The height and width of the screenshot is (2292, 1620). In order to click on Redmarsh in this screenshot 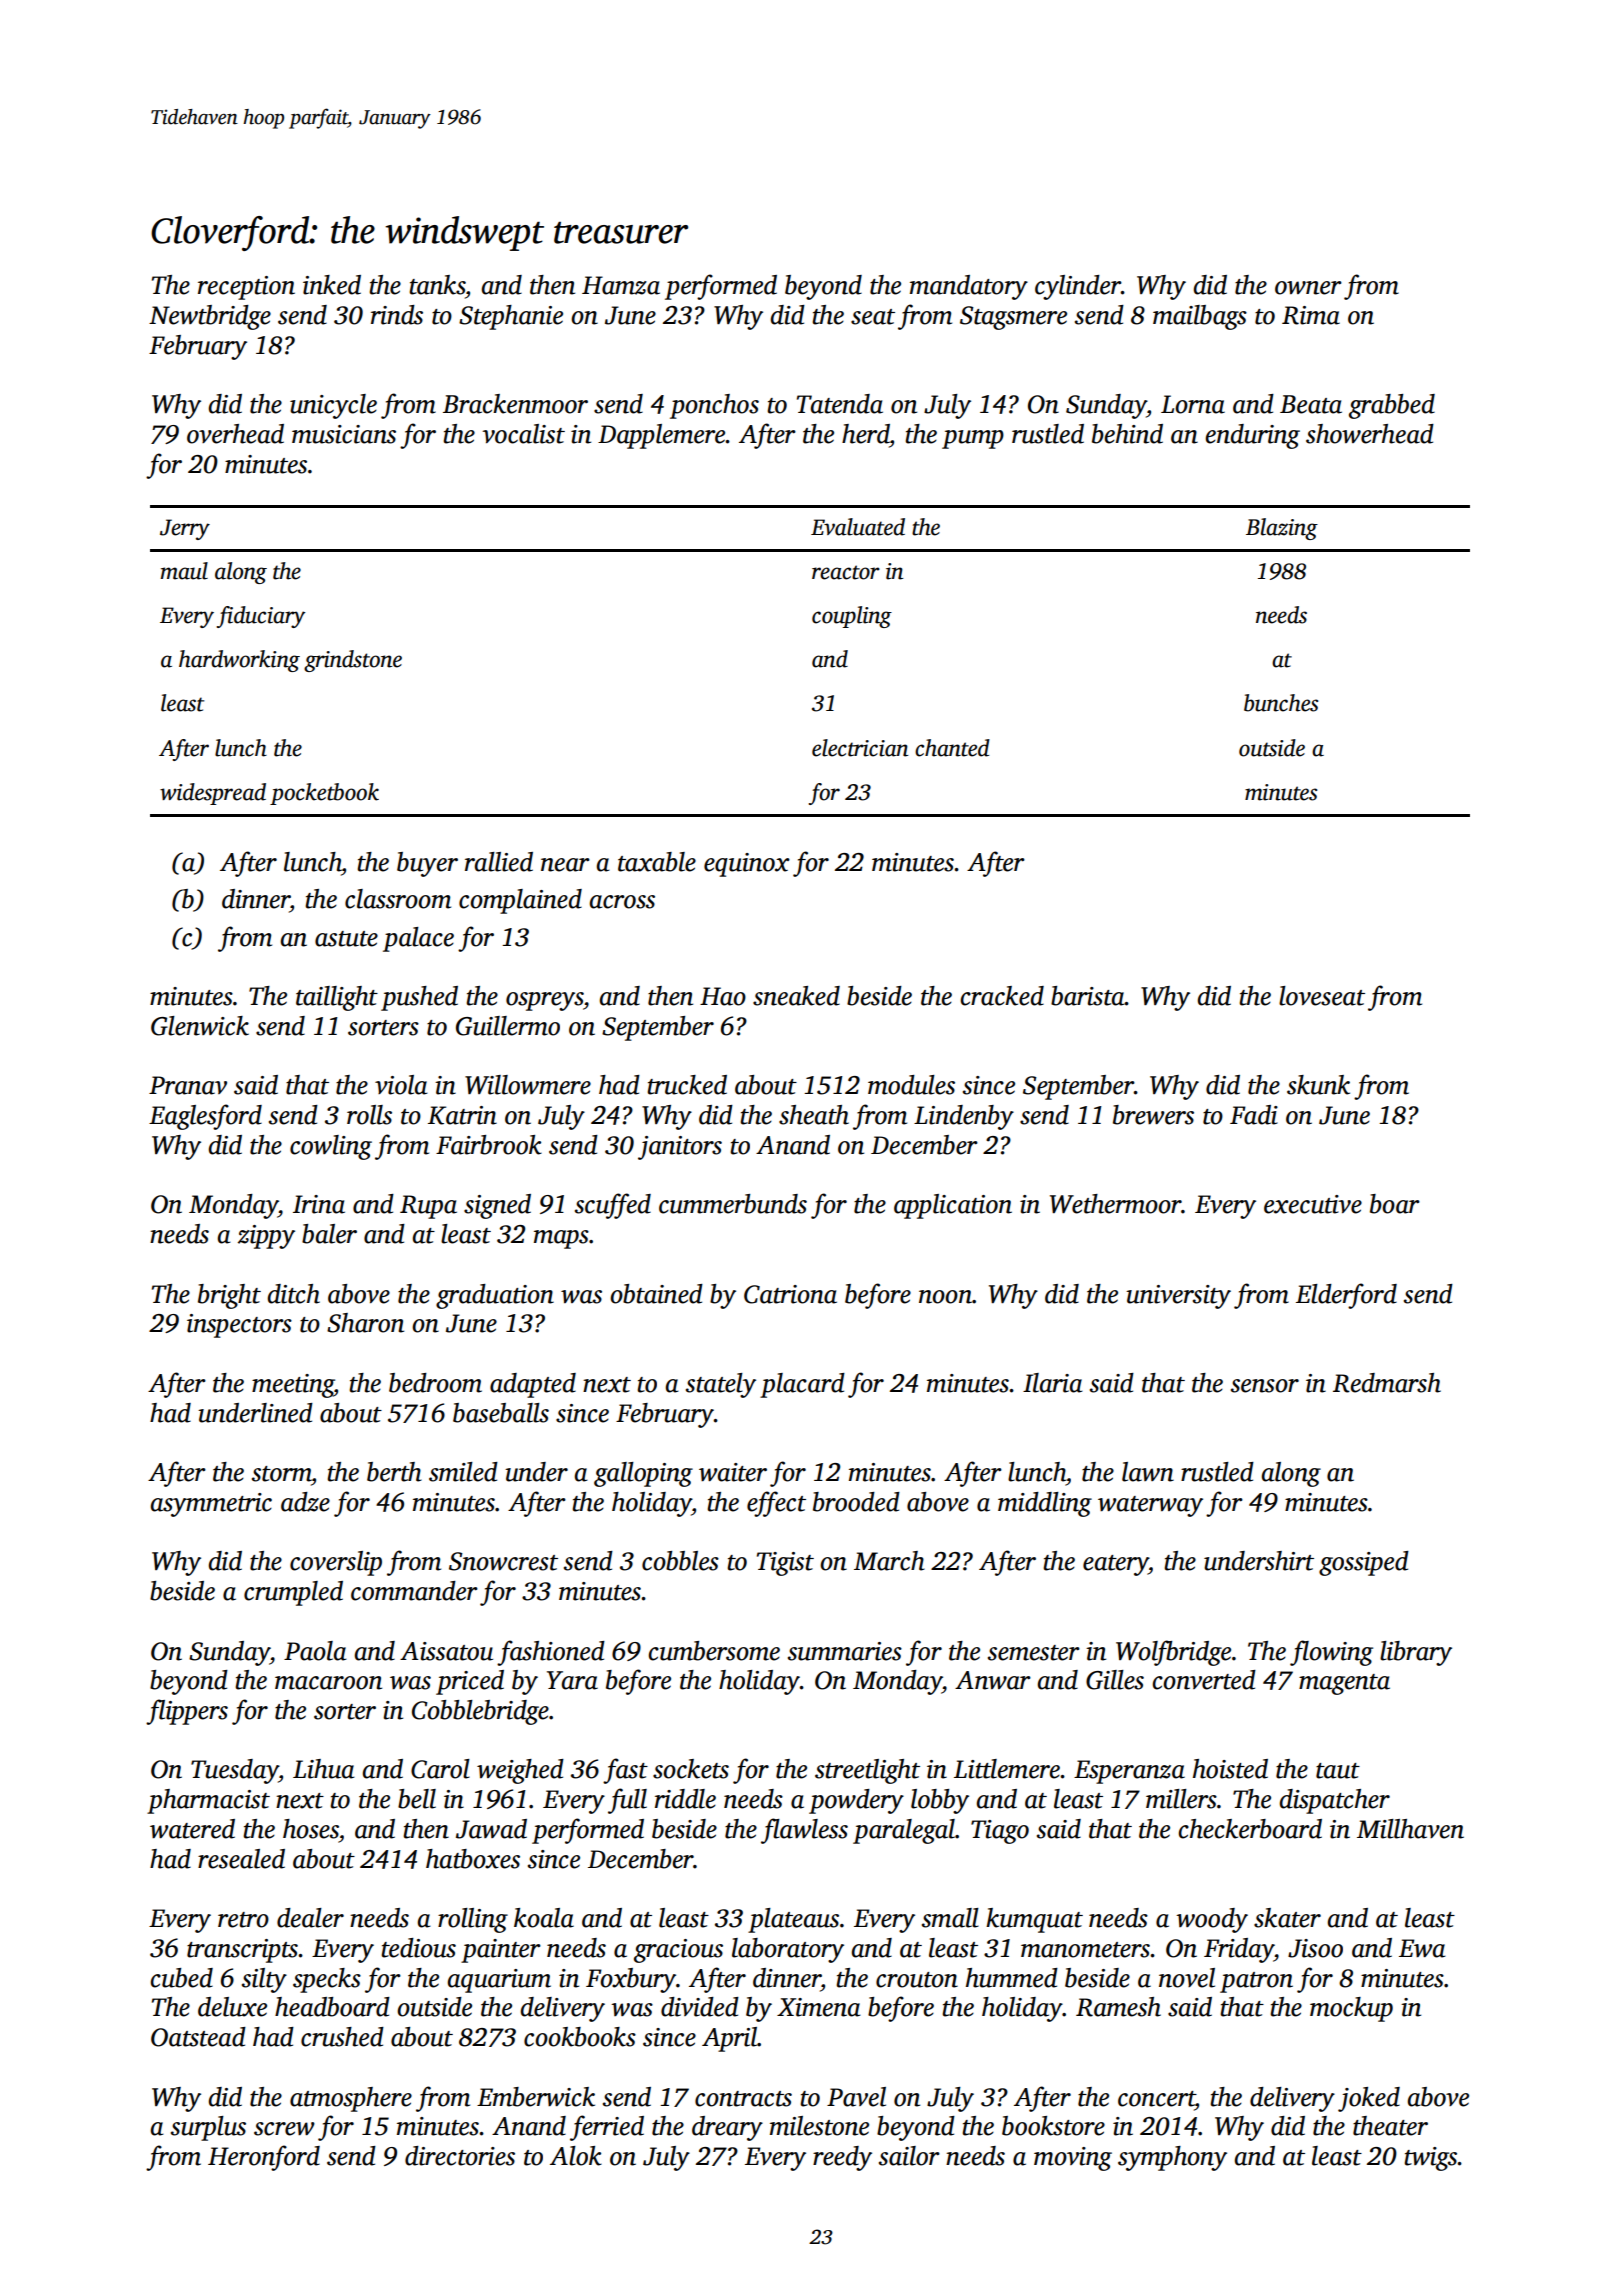, I will do `click(1387, 1383)`.
